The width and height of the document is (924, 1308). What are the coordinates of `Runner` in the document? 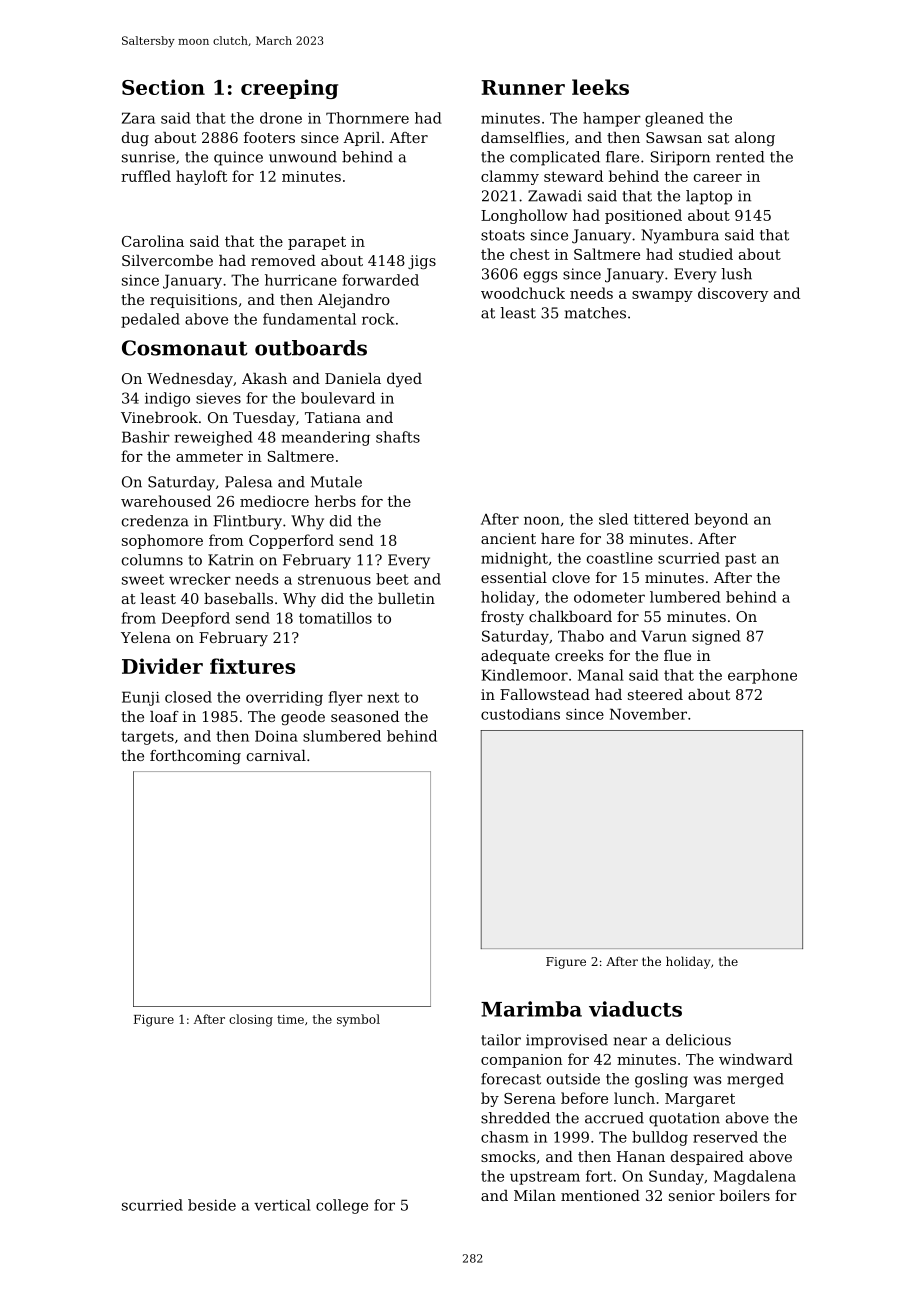 It's located at (523, 87).
